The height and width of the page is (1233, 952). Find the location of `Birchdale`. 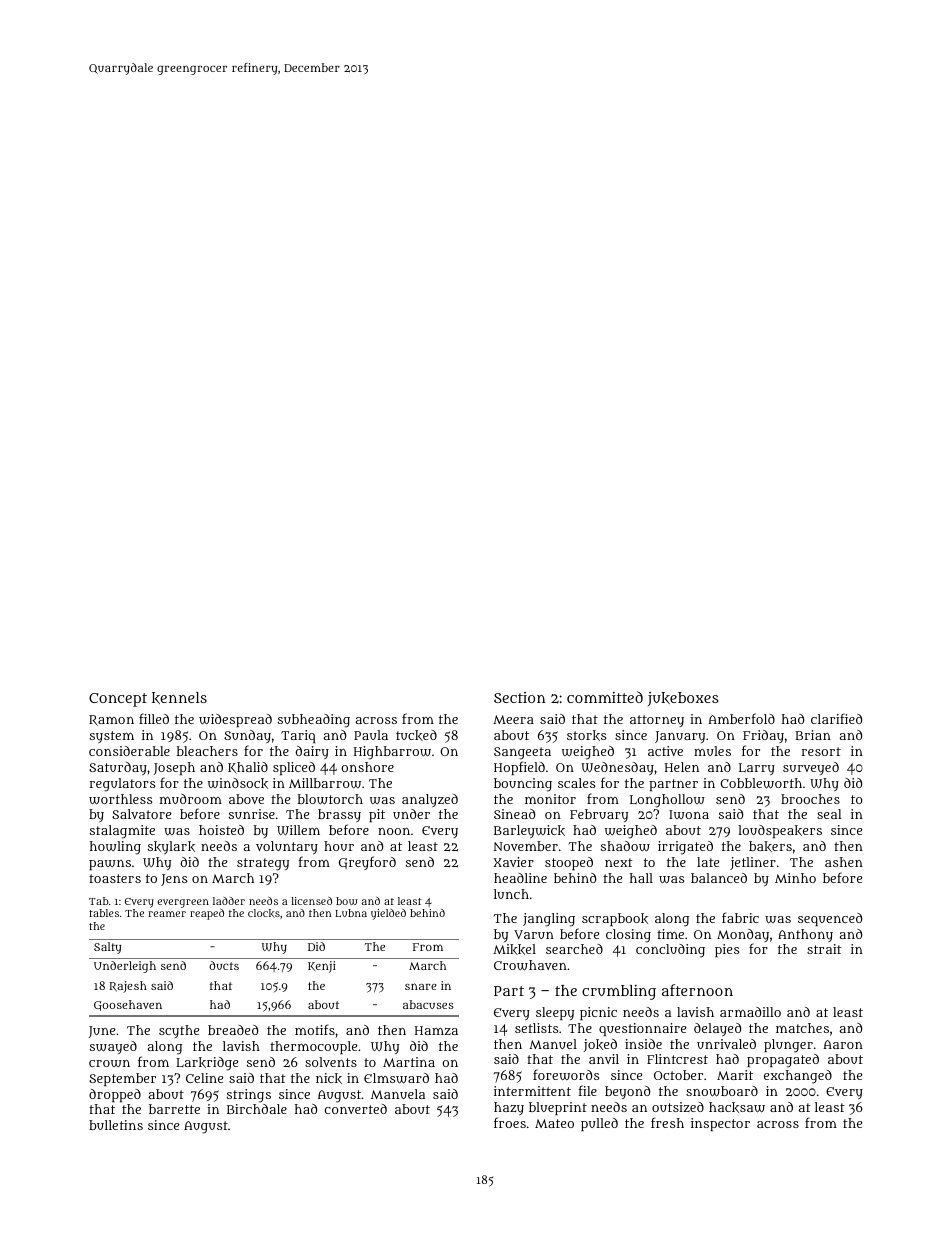

Birchdale is located at coordinates (257, 1109).
